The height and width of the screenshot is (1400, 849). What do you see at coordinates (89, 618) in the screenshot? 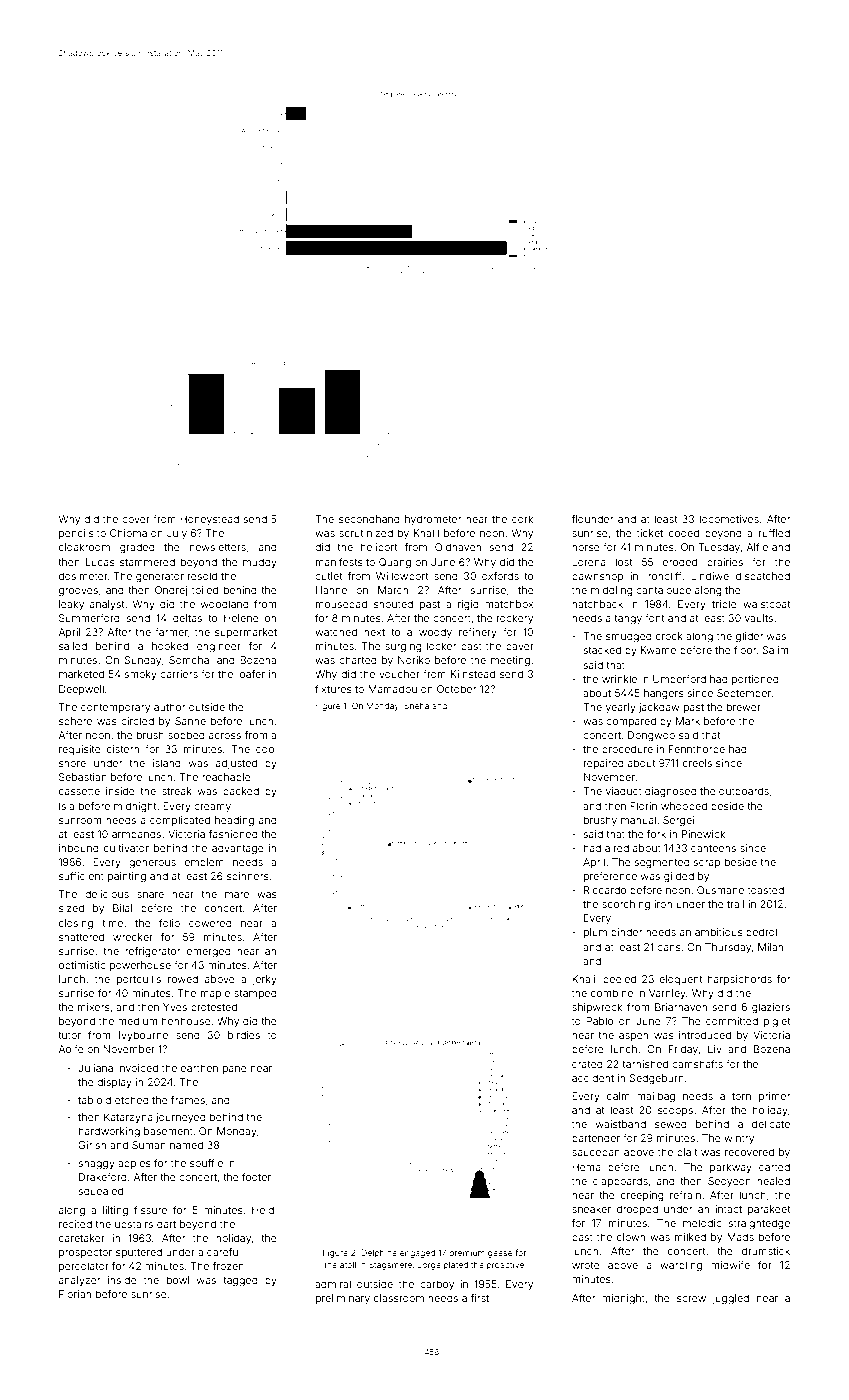
I see `Summerford` at bounding box center [89, 618].
